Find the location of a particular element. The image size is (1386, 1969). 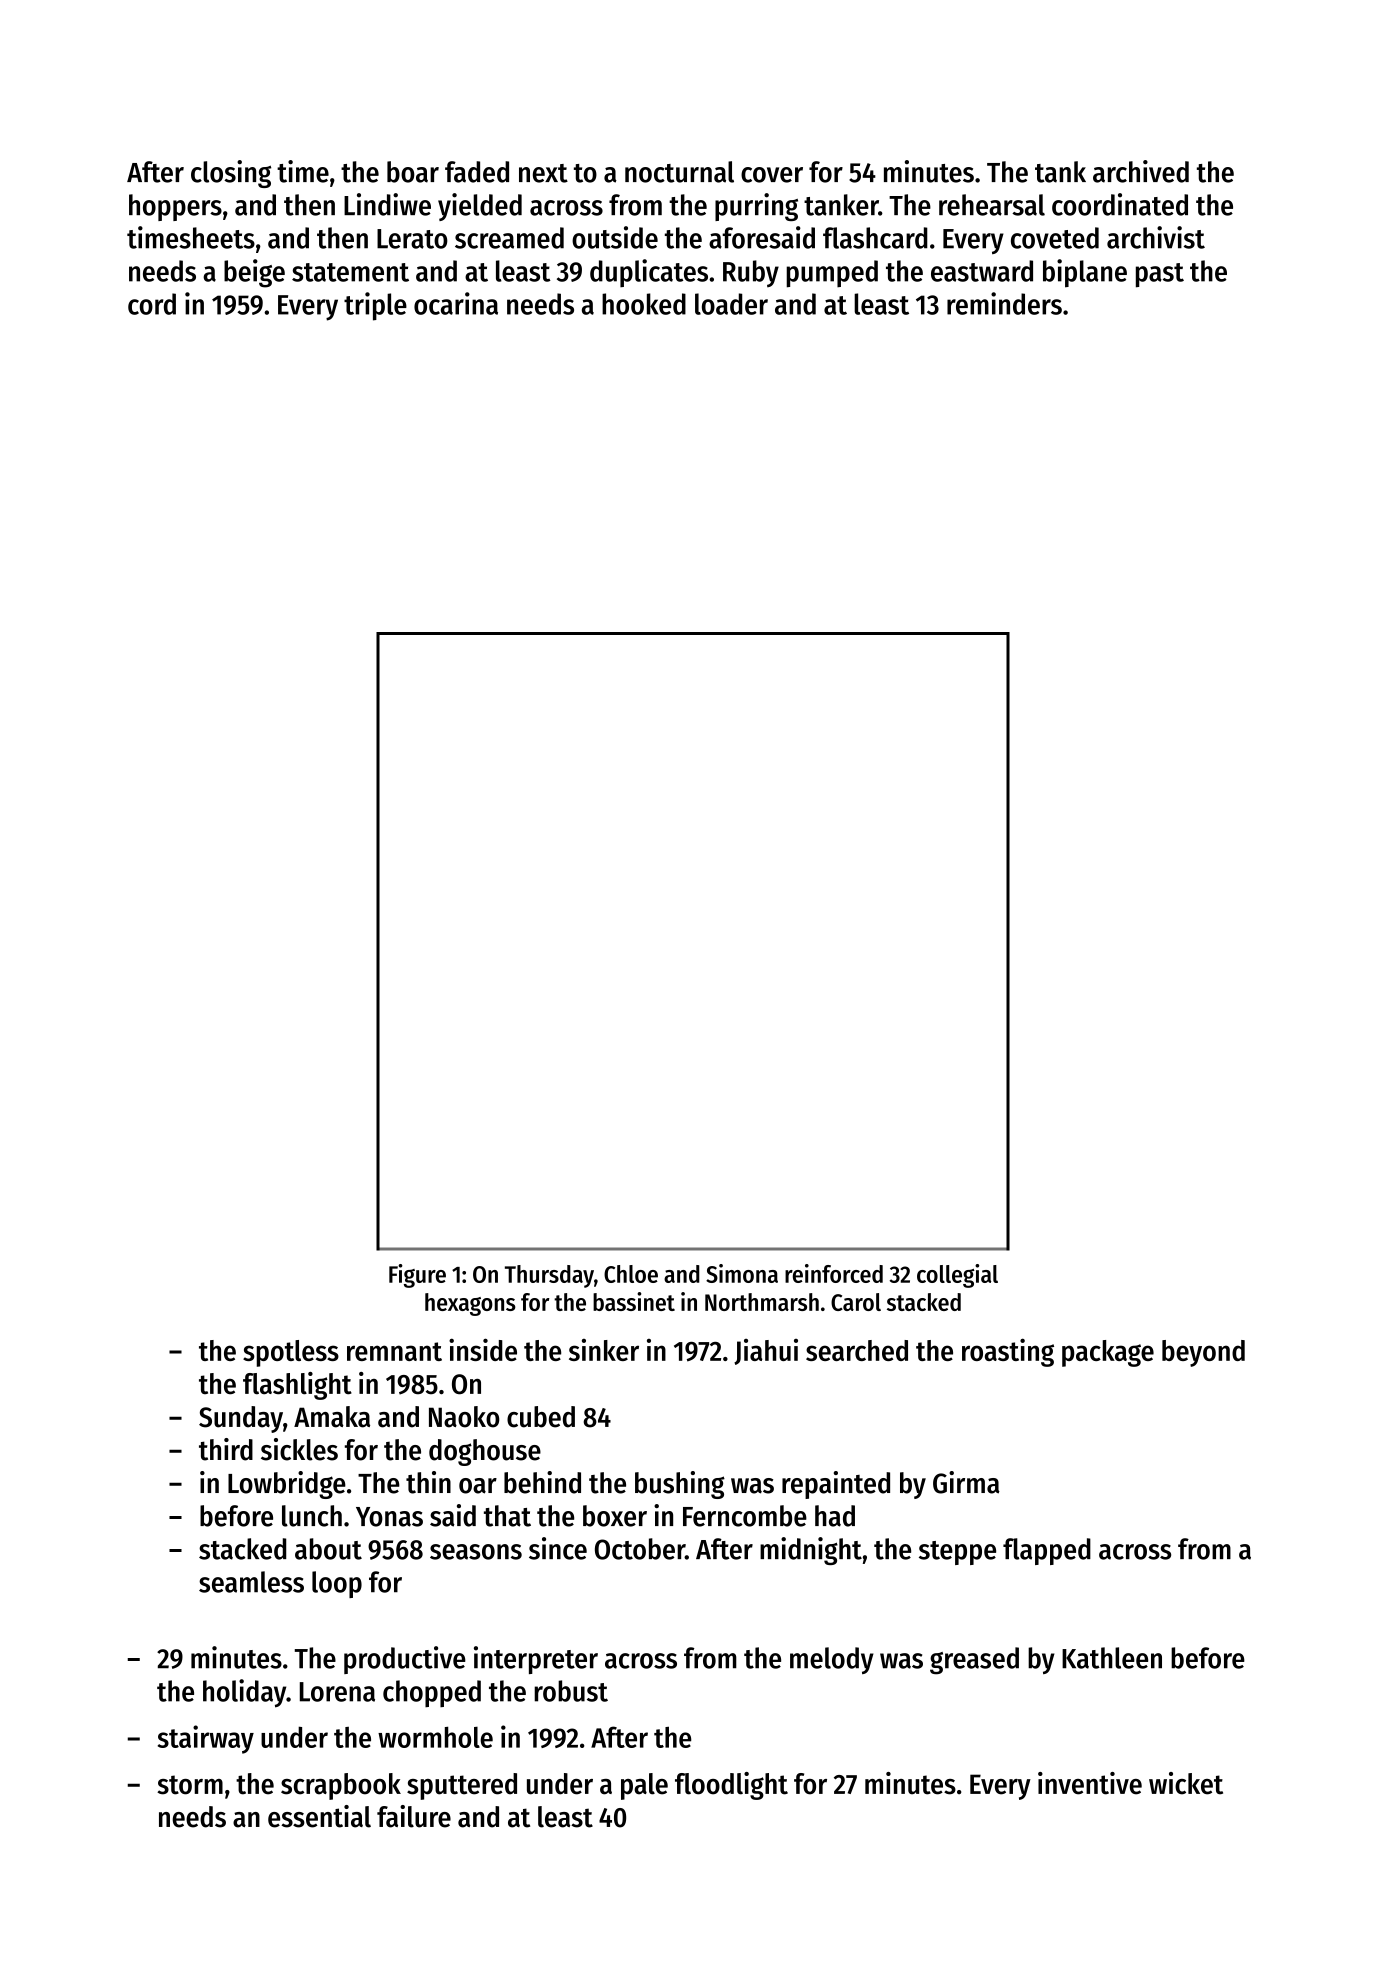

archived is located at coordinates (1141, 171).
